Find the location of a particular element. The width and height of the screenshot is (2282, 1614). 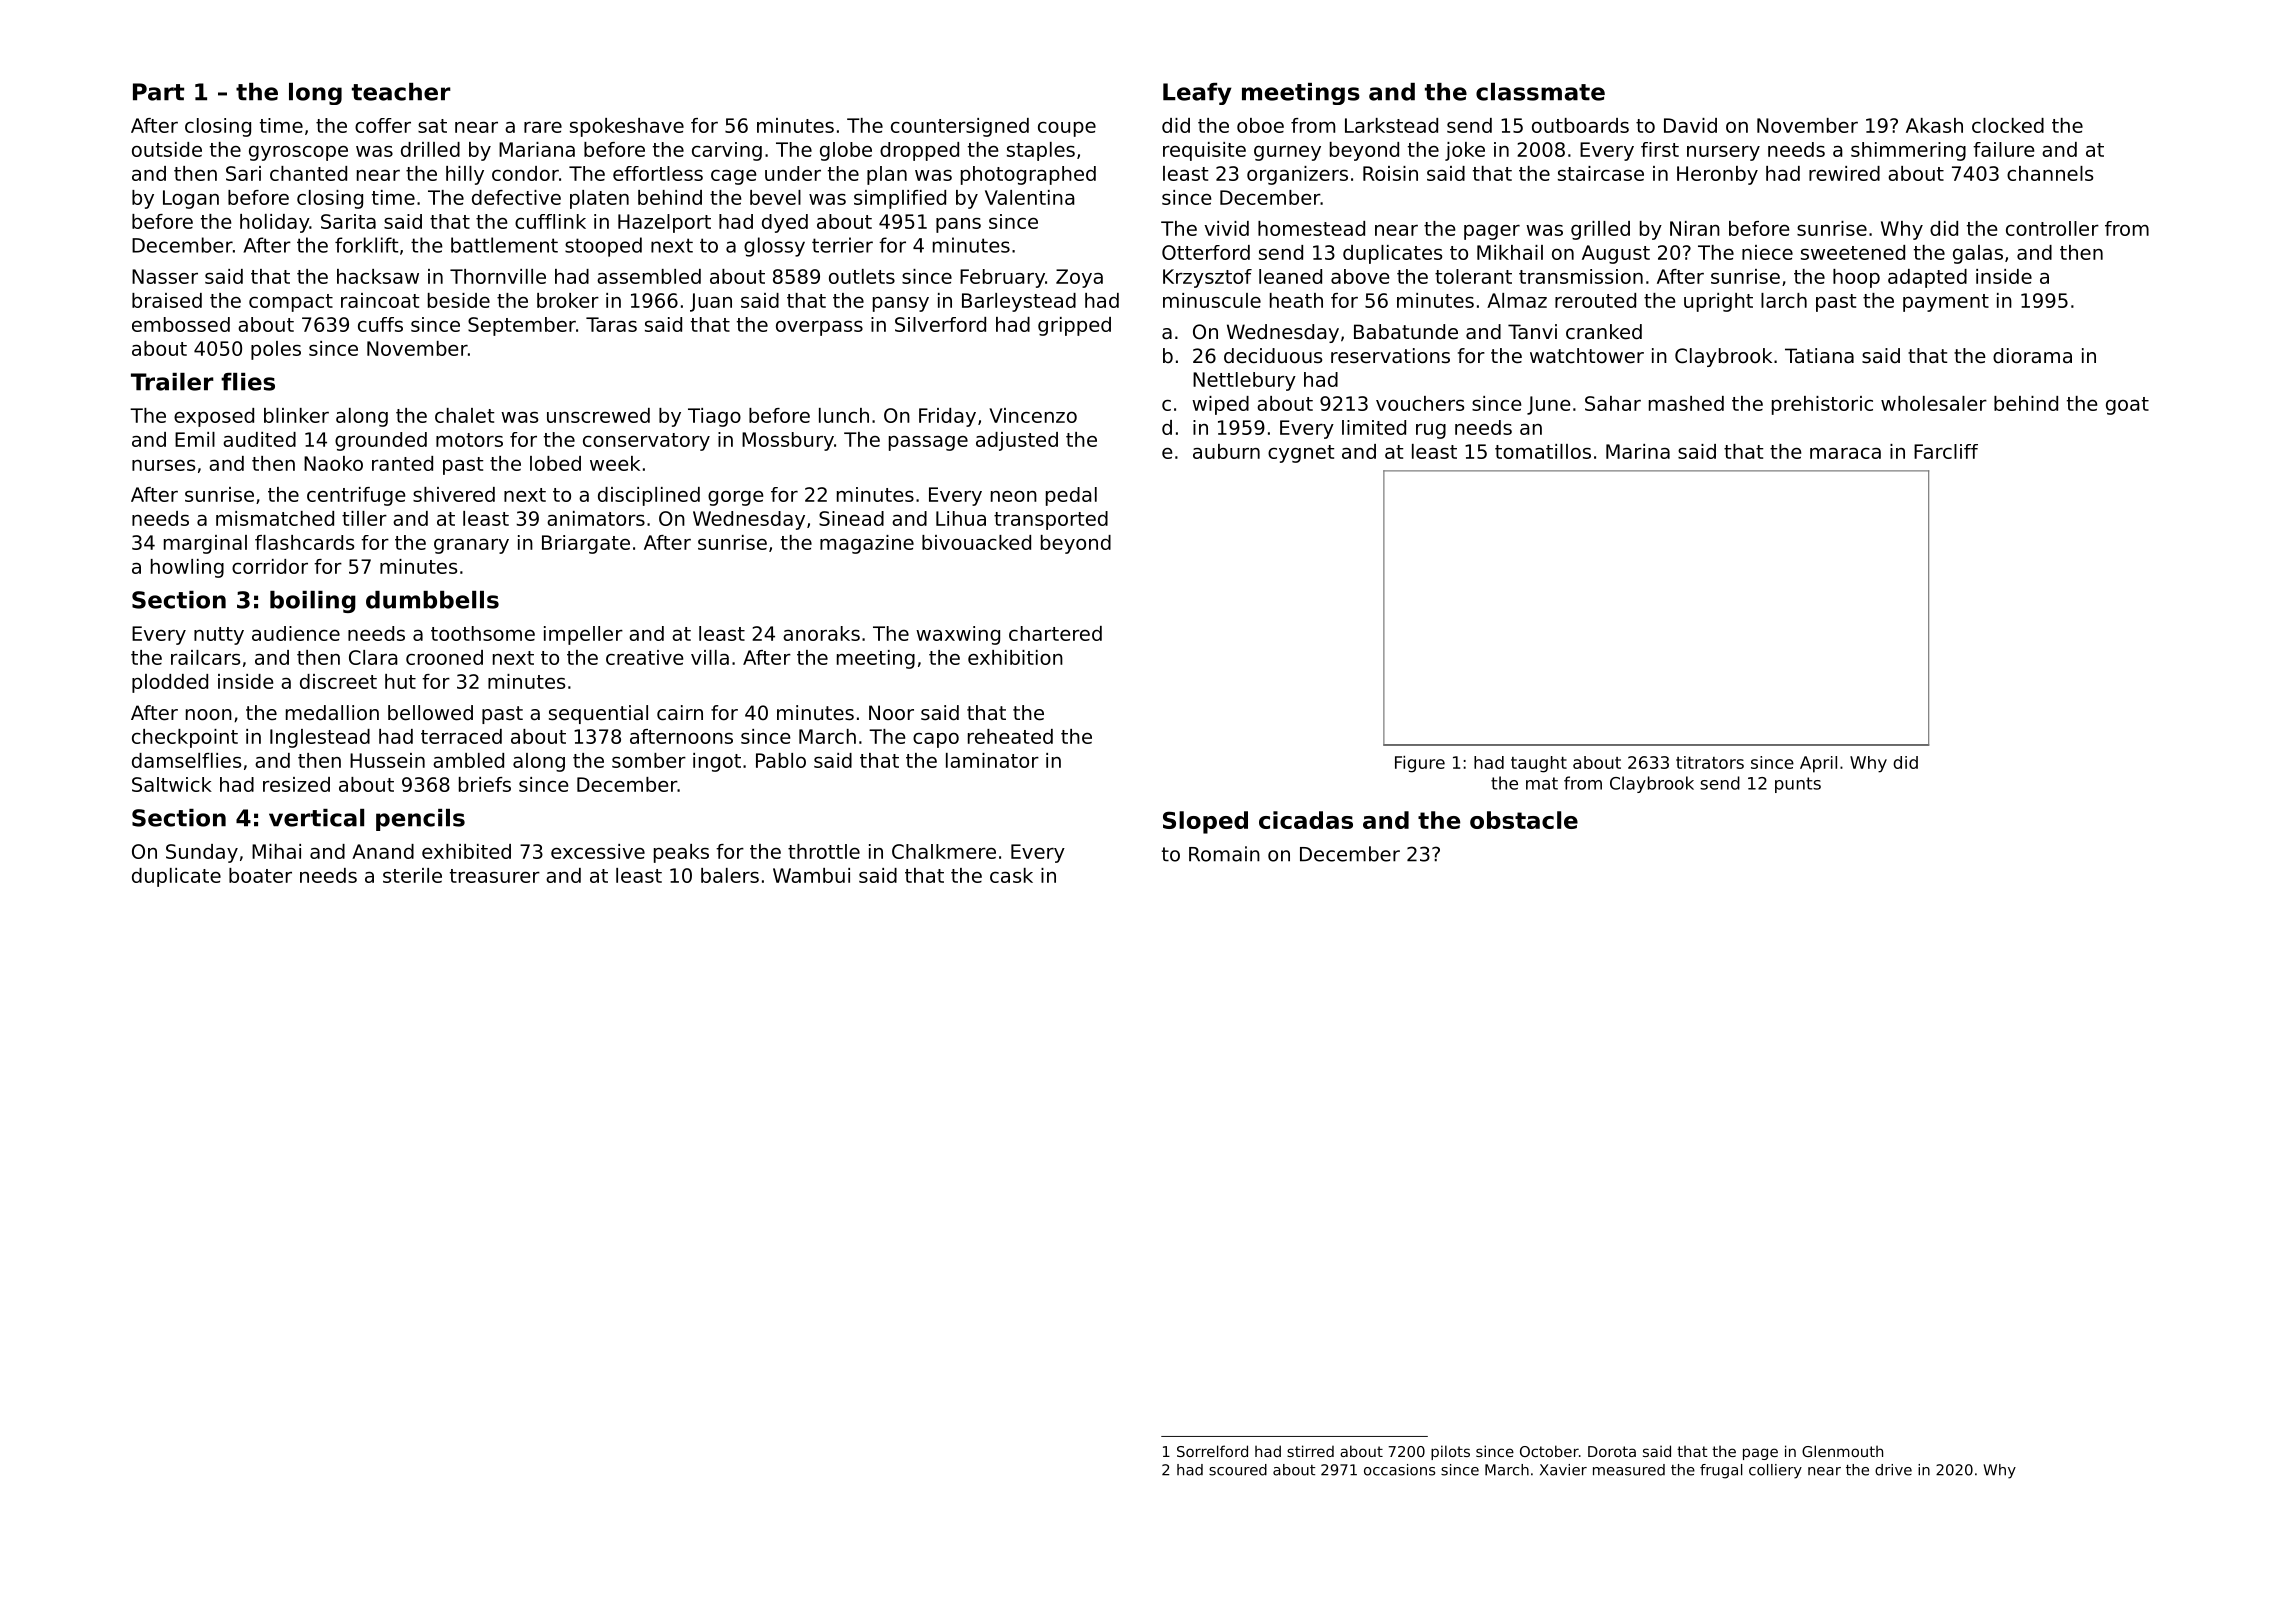

boater is located at coordinates (260, 875).
